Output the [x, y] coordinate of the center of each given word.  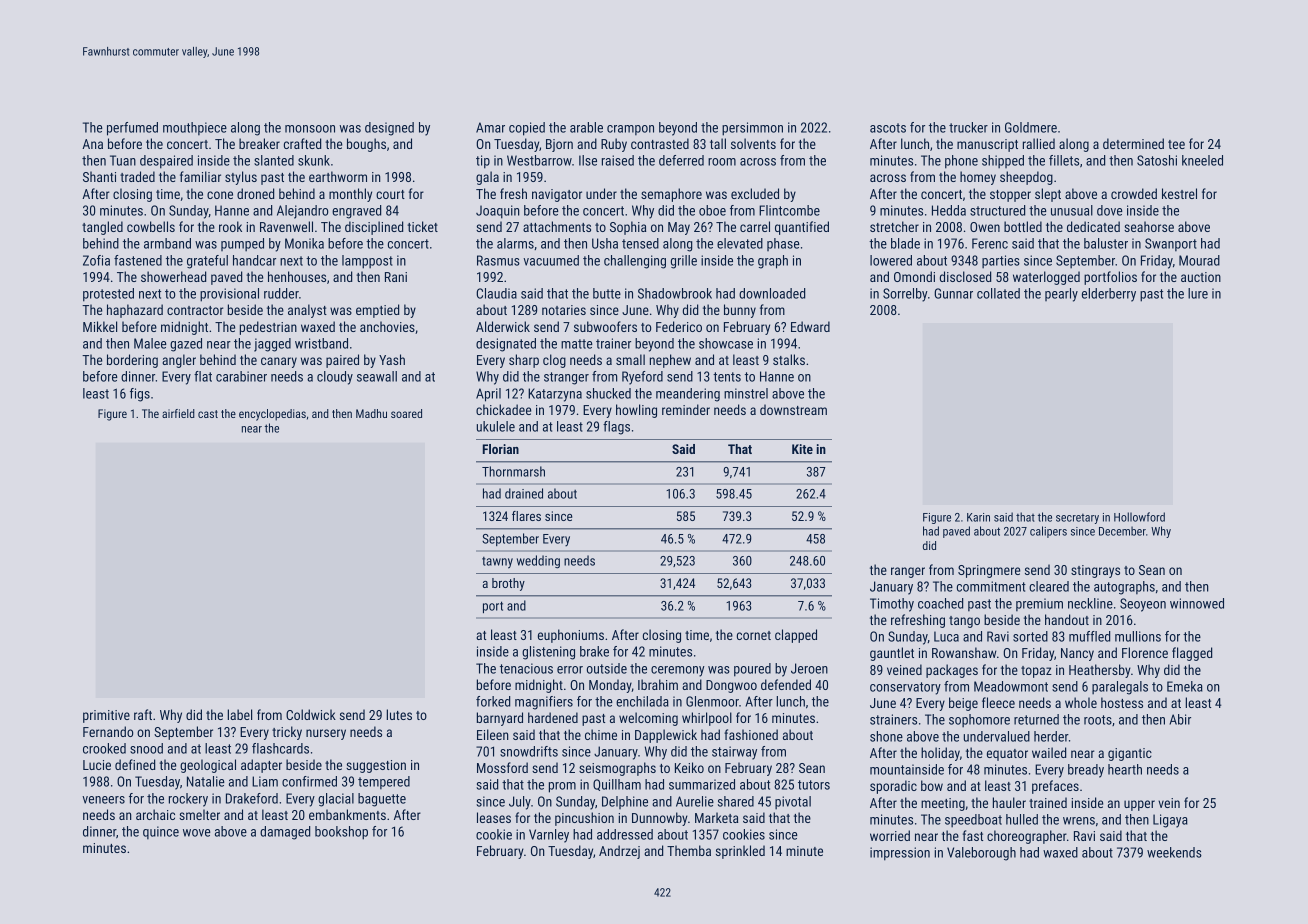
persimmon [752, 129]
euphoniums [571, 636]
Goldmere [1031, 127]
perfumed [132, 129]
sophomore [979, 721]
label [240, 714]
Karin [978, 517]
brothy [508, 584]
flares [526, 516]
